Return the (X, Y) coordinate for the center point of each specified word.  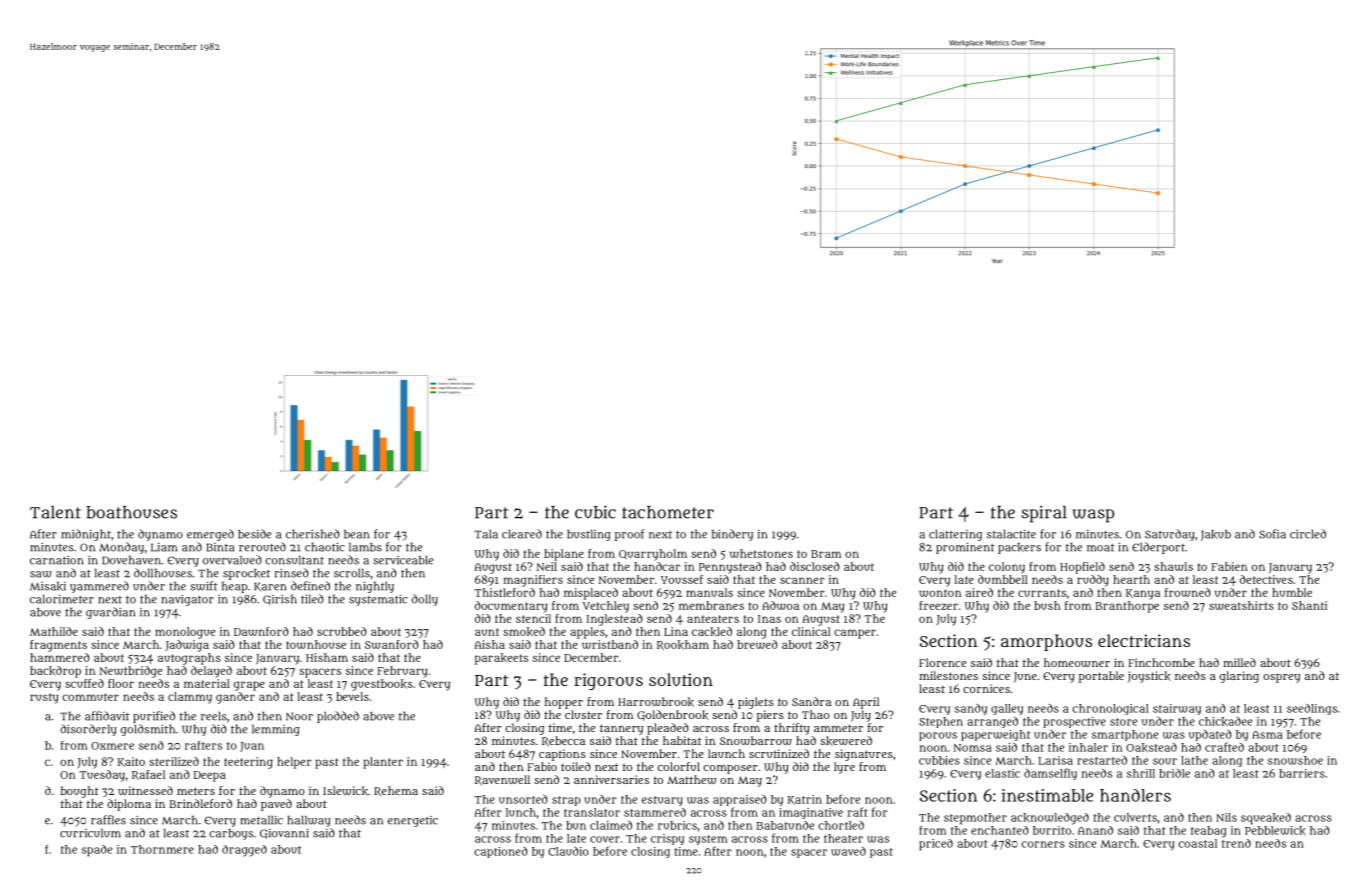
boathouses (131, 512)
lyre (844, 768)
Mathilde (54, 631)
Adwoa (780, 605)
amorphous (1046, 642)
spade (97, 851)
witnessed (145, 790)
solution (681, 679)
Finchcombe (1161, 662)
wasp (1093, 516)
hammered (60, 657)
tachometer (668, 512)
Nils (1226, 817)
